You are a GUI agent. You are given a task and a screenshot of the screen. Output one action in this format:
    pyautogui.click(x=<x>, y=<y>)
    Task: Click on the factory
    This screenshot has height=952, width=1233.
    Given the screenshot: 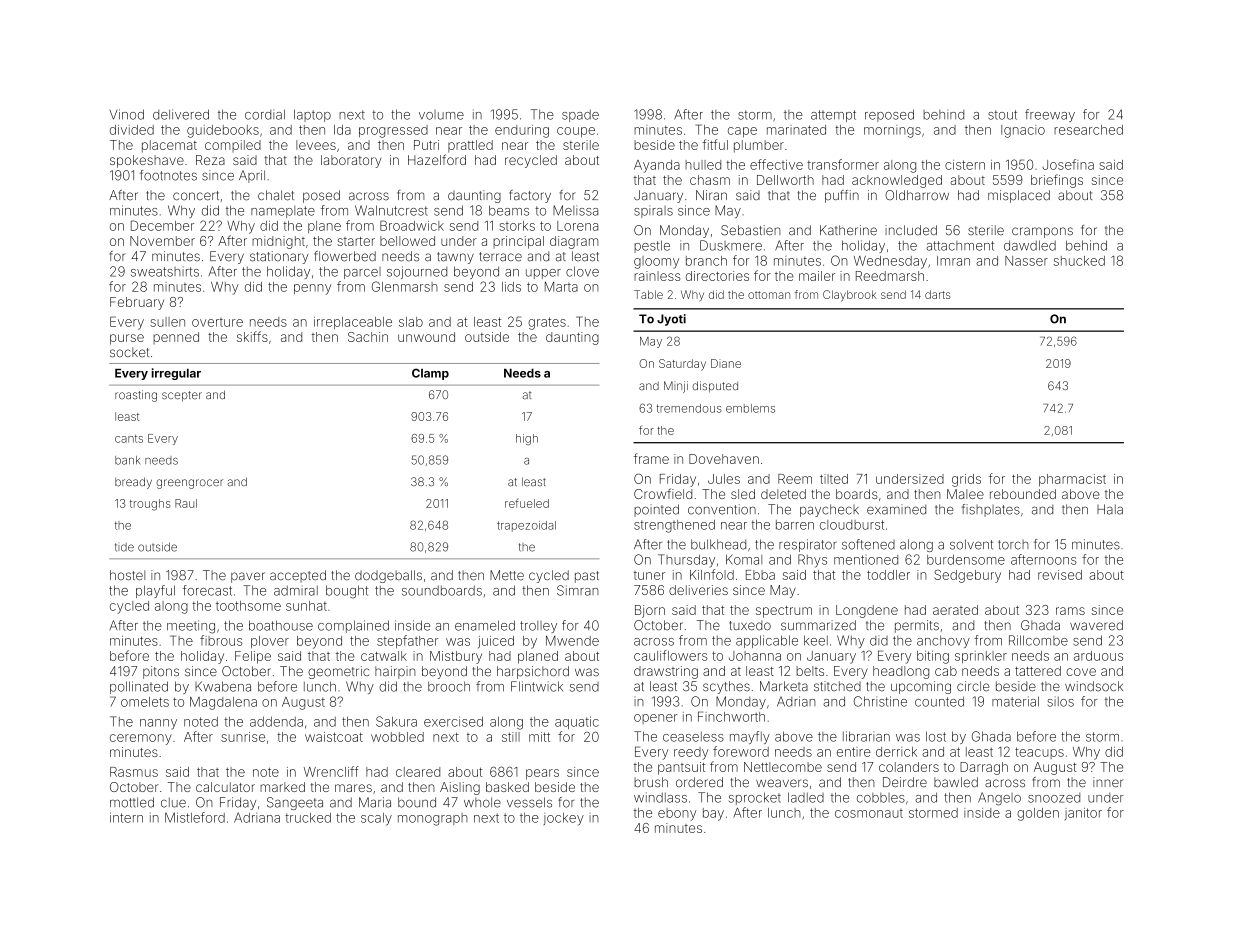 What is the action you would take?
    pyautogui.click(x=530, y=196)
